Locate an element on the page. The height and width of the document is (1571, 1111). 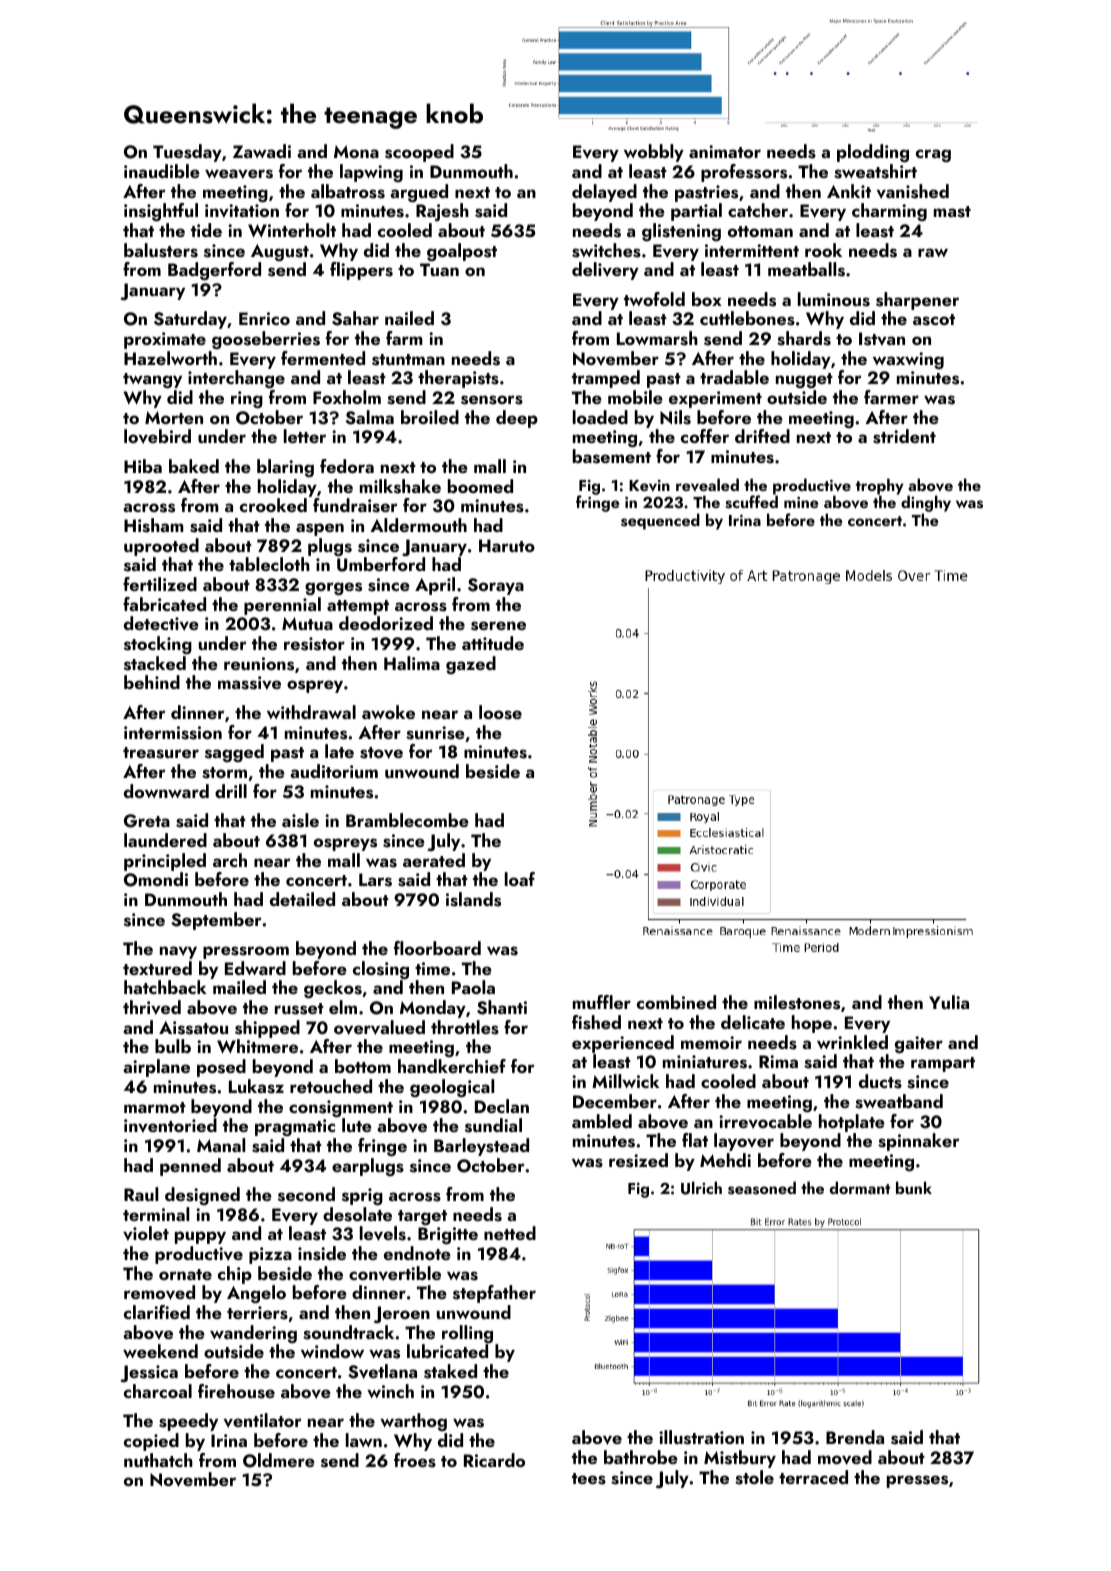
crag is located at coordinates (933, 155).
